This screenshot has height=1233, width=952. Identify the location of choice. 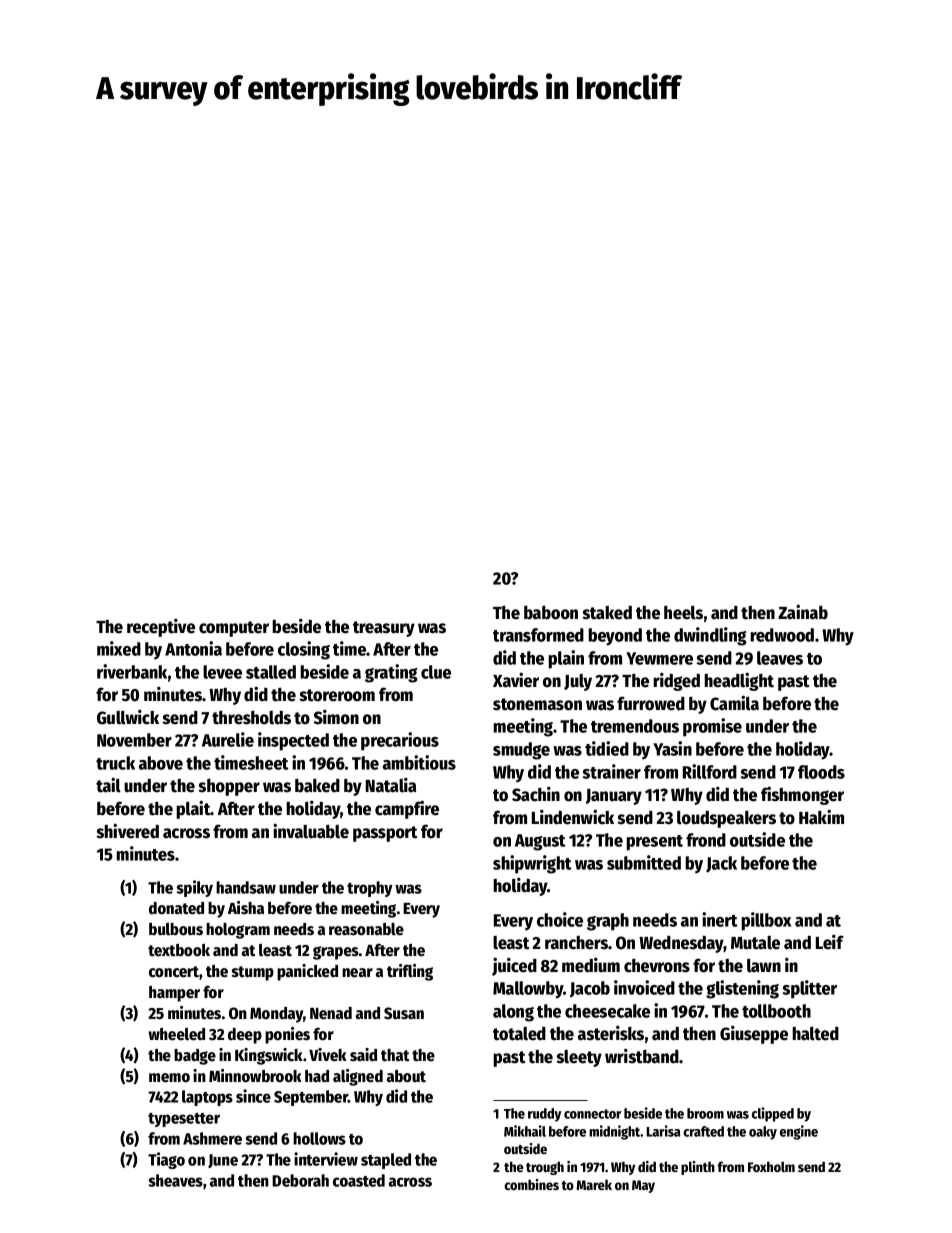
(560, 919).
